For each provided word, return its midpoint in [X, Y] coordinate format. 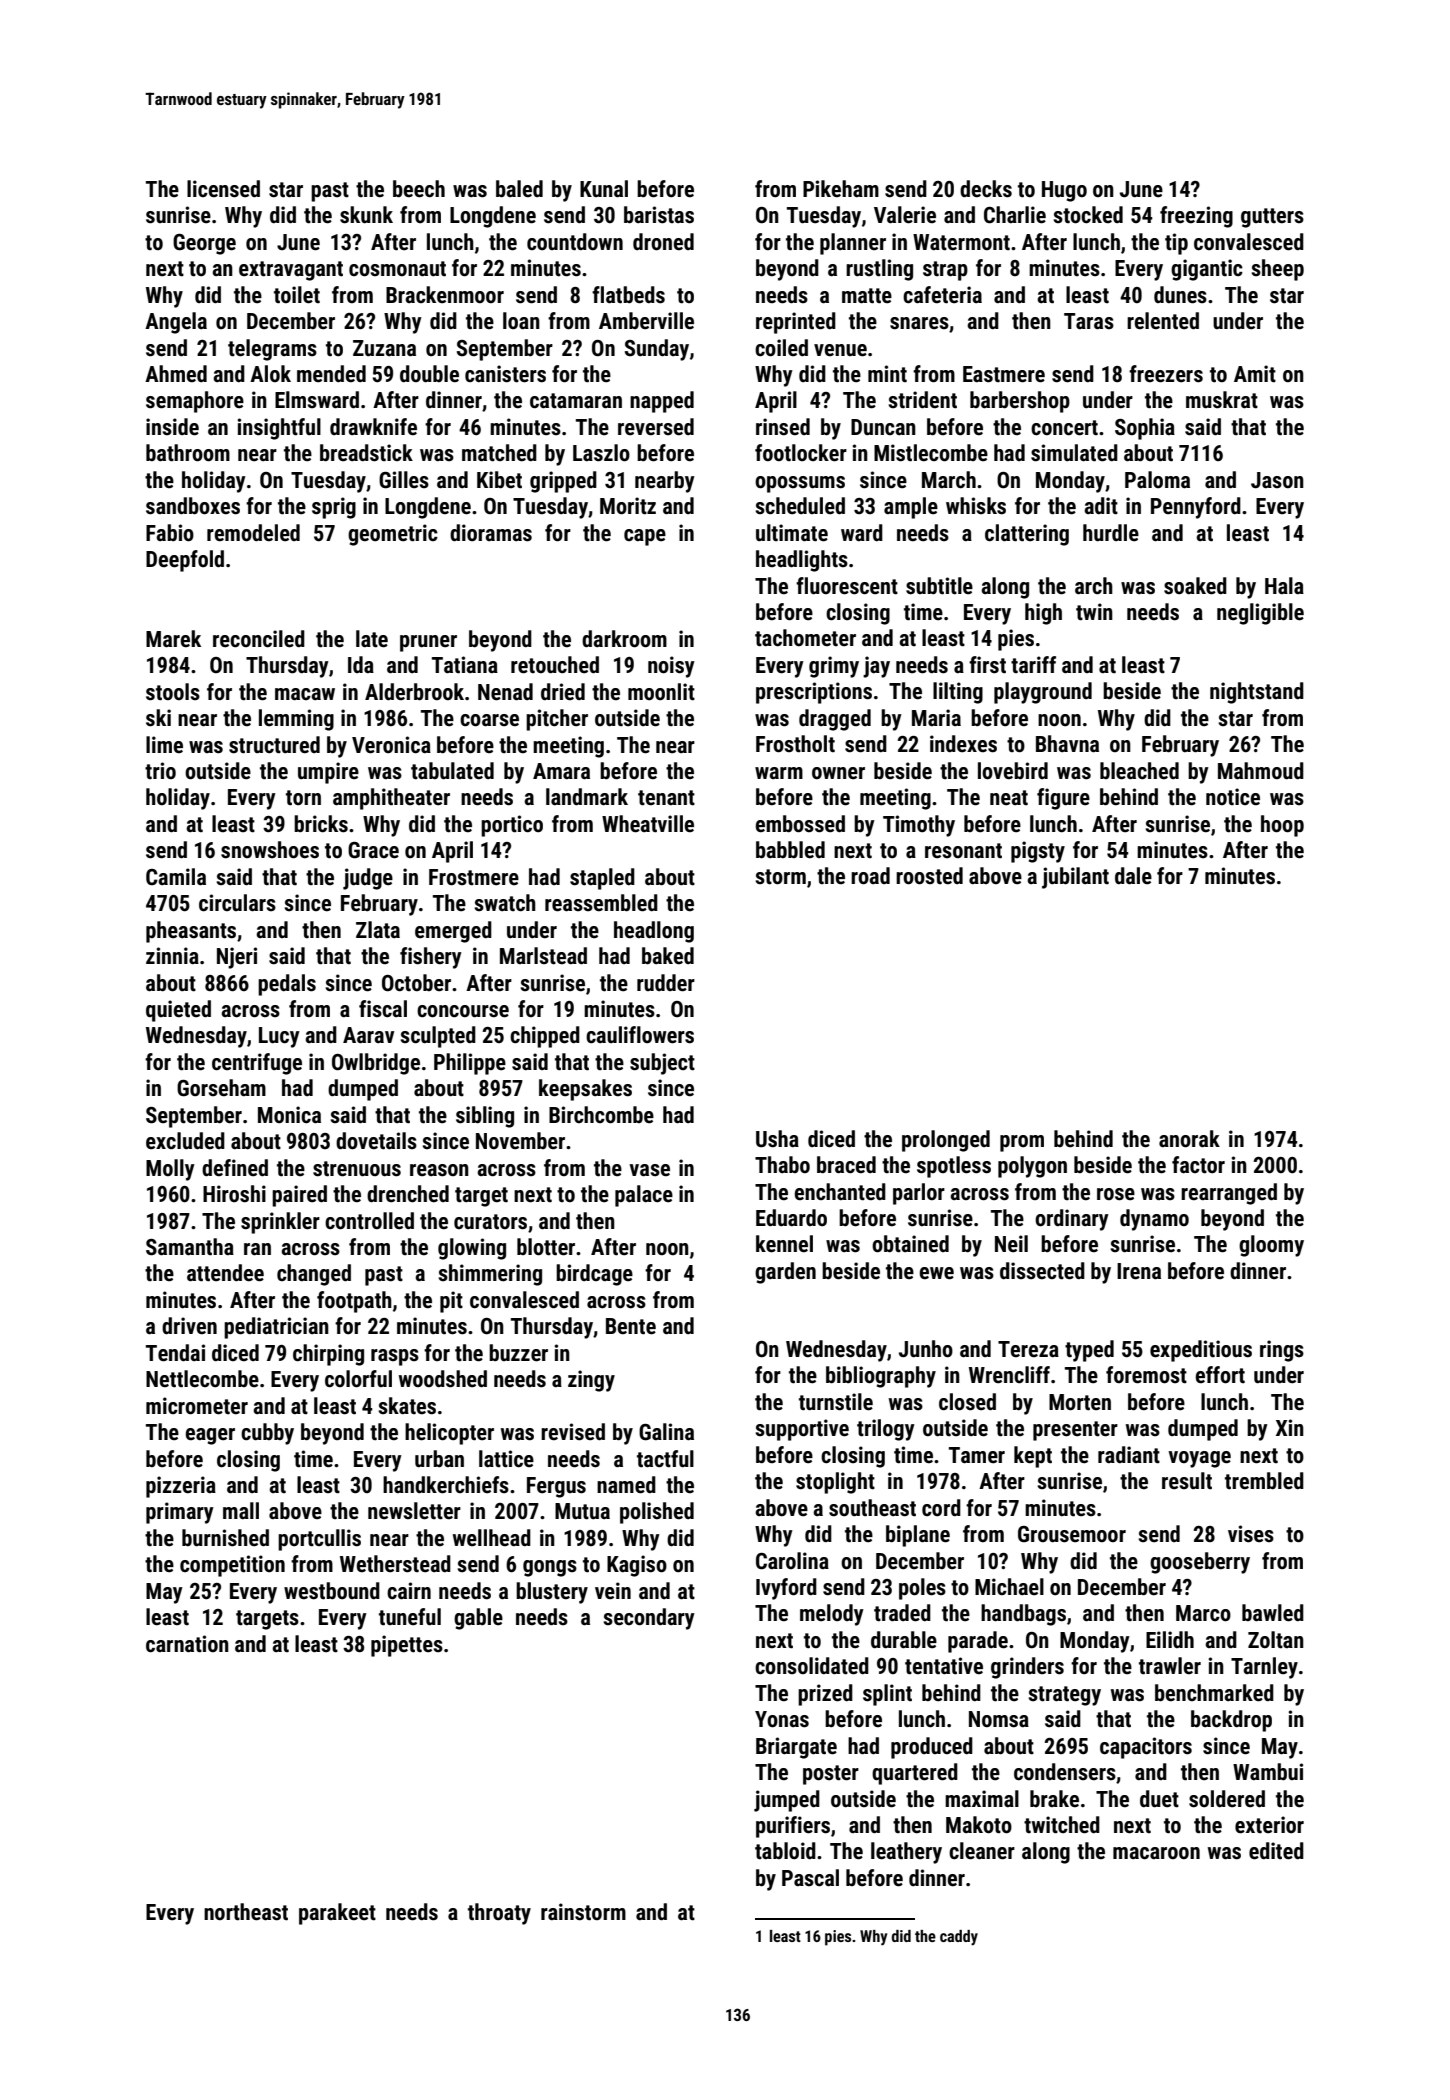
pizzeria [181, 1487]
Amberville [646, 321]
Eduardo [791, 1218]
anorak [1189, 1139]
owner [838, 773]
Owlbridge [376, 1064]
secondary [649, 1619]
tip [1176, 244]
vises [1251, 1534]
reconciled [259, 639]
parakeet [337, 1914]
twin [1094, 612]
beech [419, 189]
